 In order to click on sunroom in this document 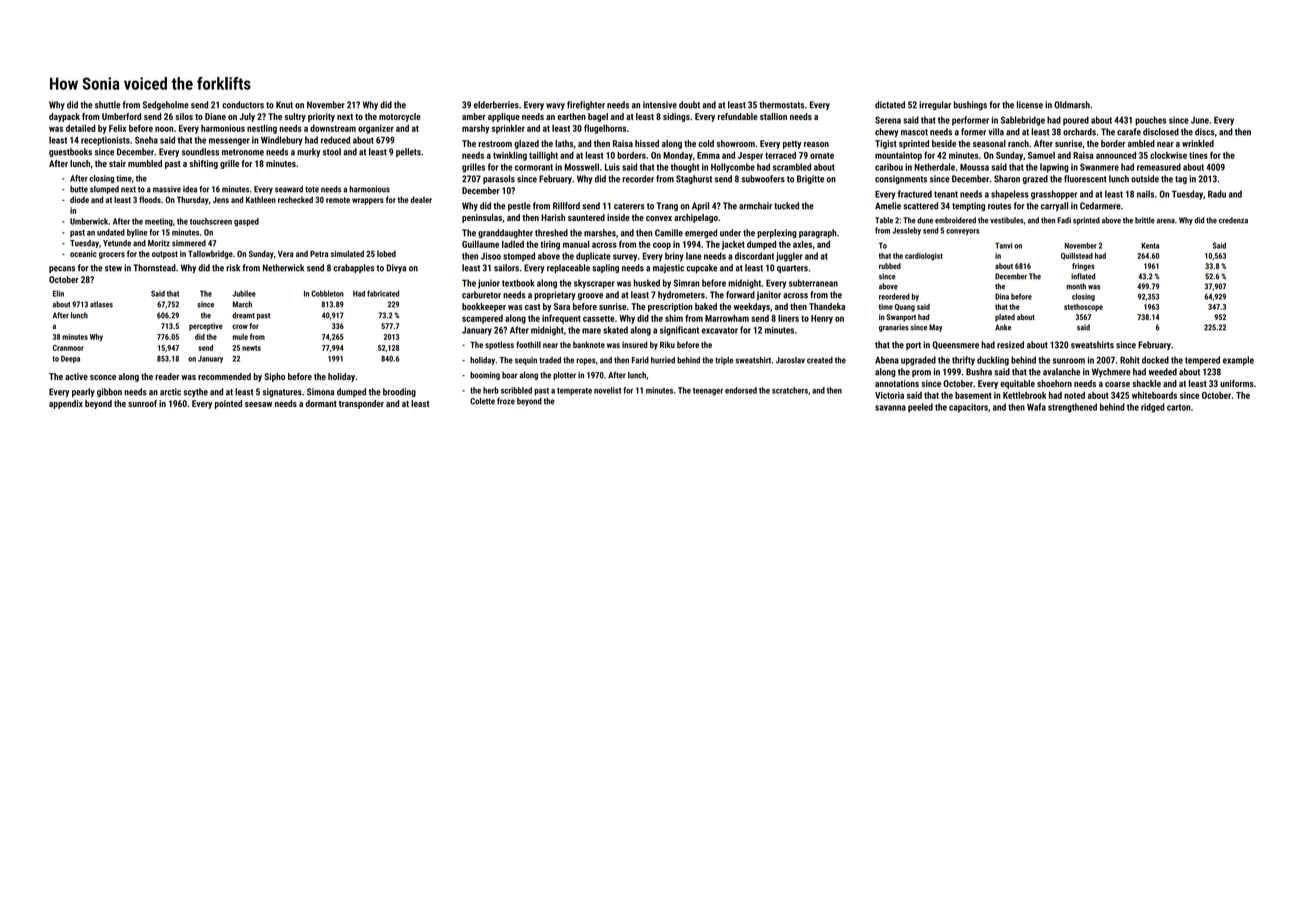, I will do `click(1069, 361)`.
